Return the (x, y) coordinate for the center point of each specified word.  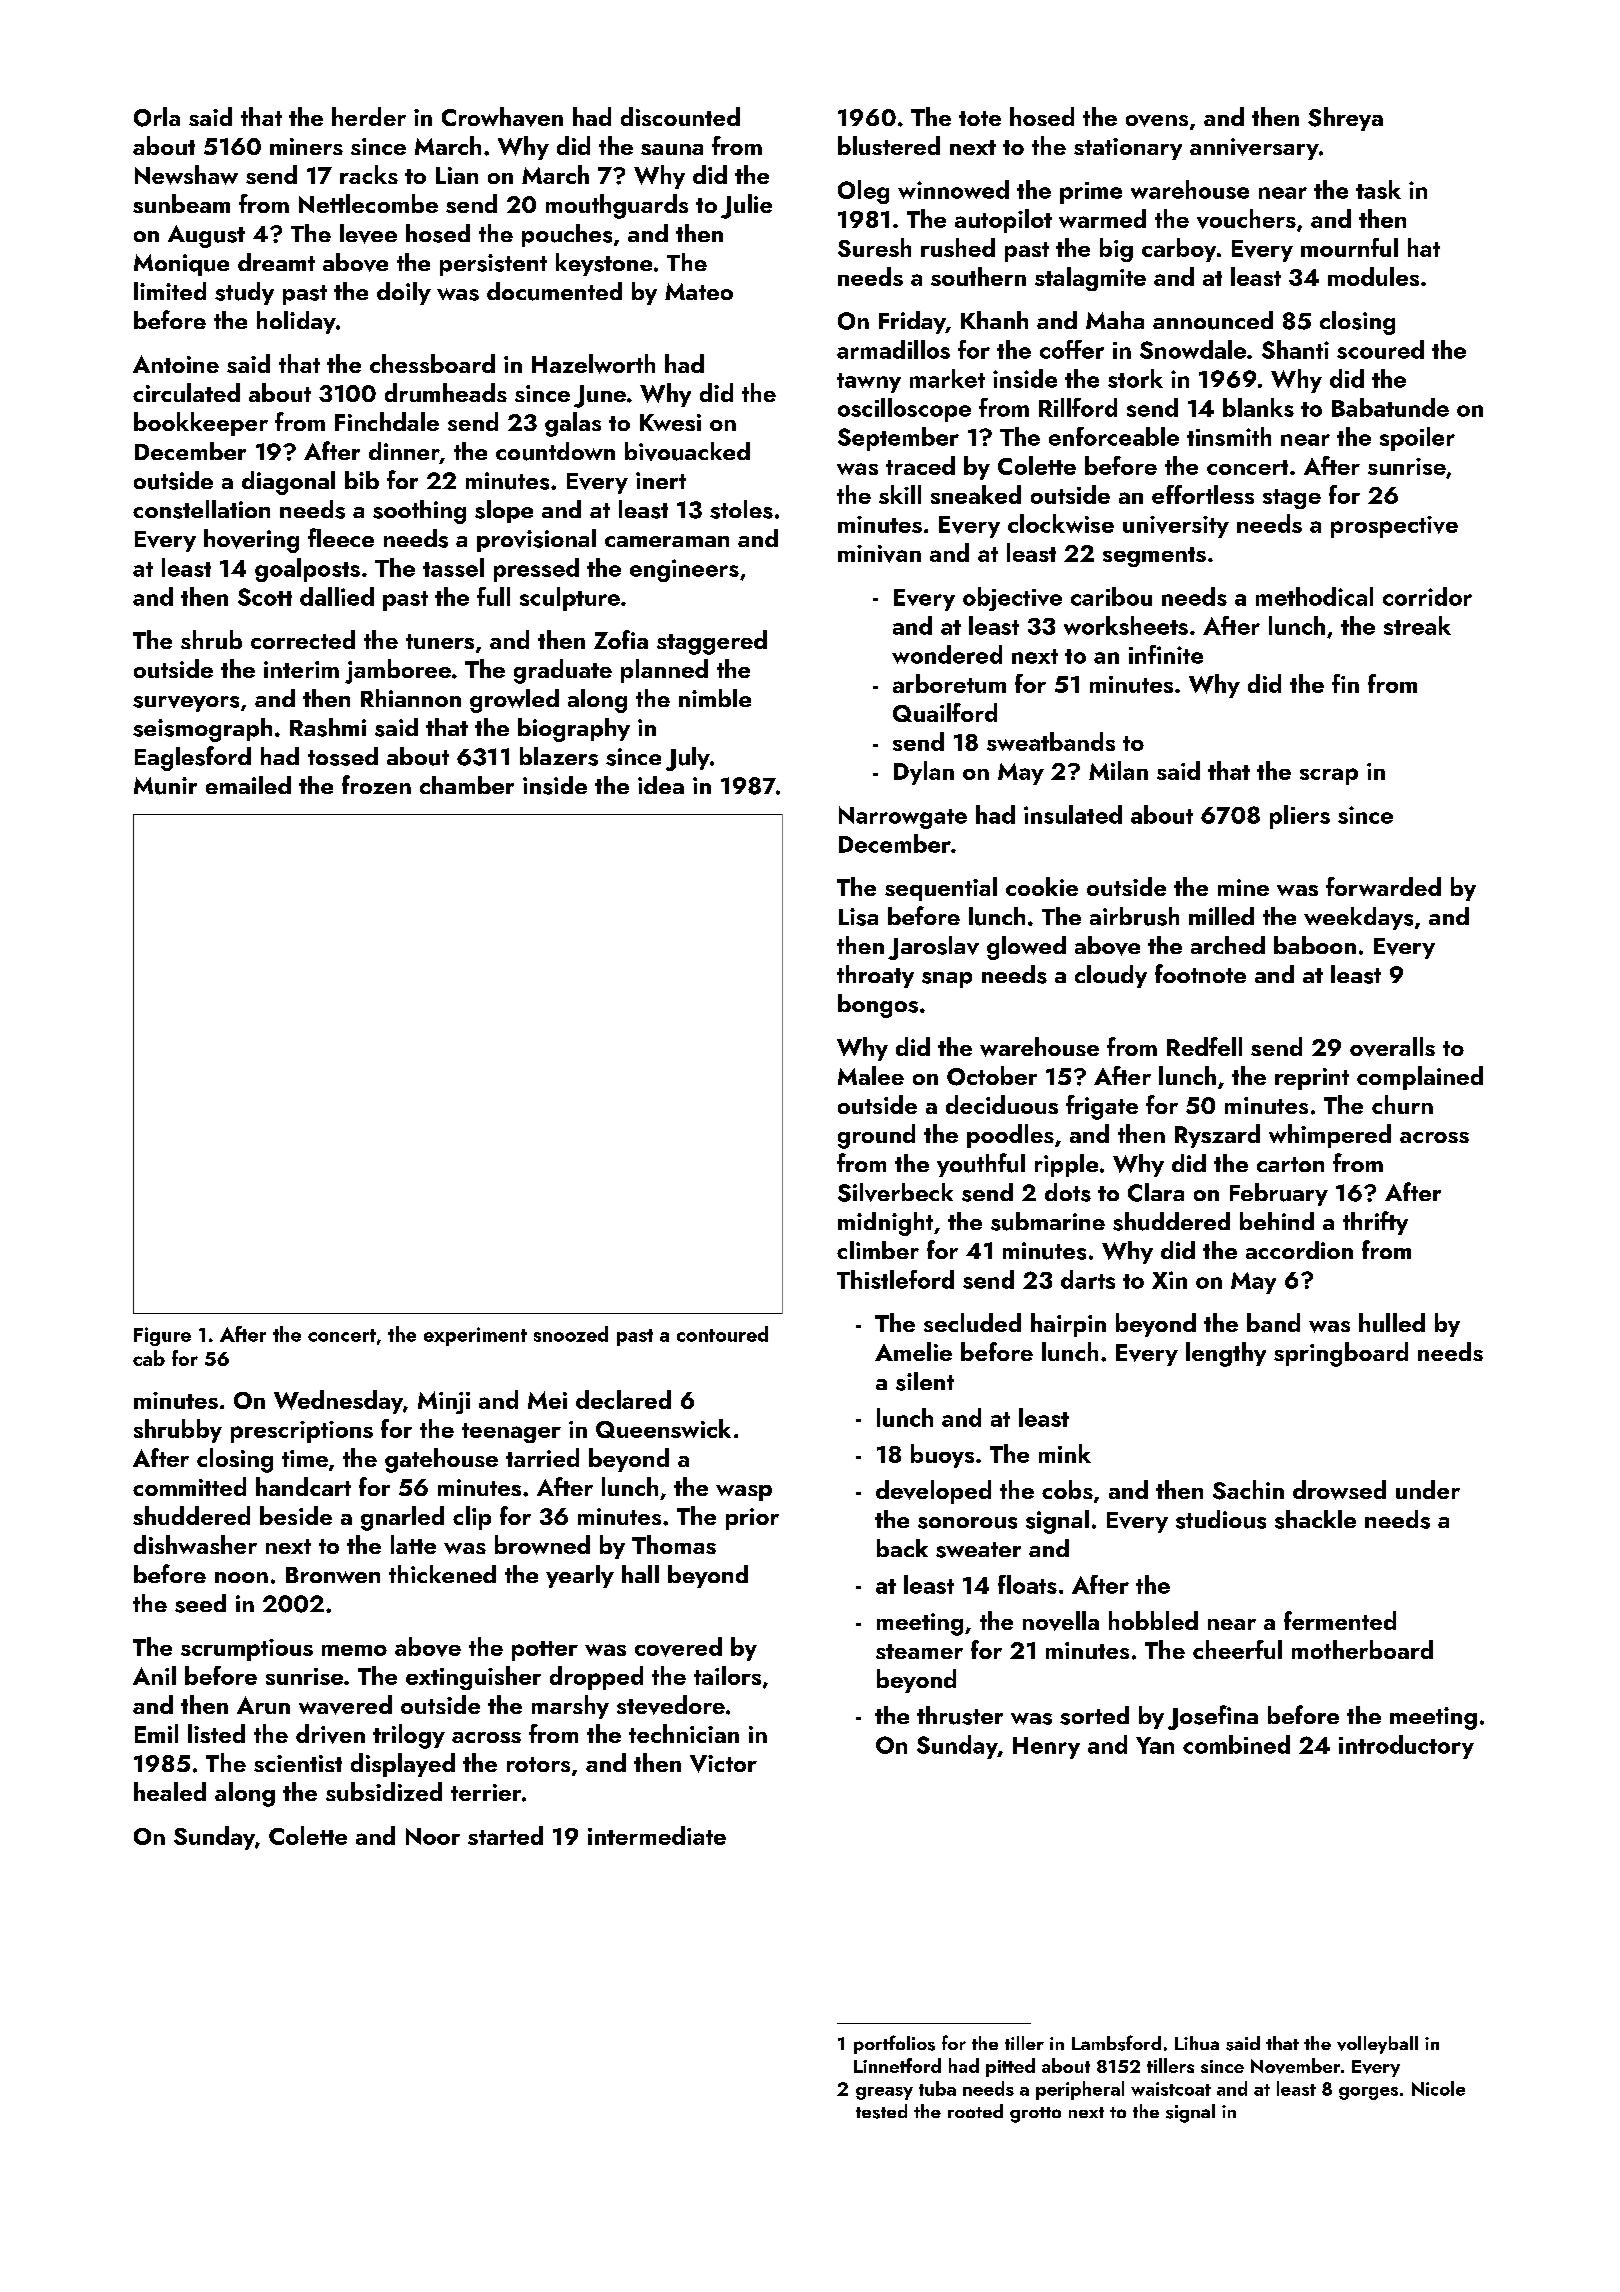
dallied (337, 596)
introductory (1406, 1747)
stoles (741, 509)
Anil (154, 1675)
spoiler (1417, 439)
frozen (376, 784)
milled (1221, 916)
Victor (723, 1764)
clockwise (1061, 523)
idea (661, 785)
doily (404, 293)
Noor (433, 1836)
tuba (937, 2088)
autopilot (1003, 221)
